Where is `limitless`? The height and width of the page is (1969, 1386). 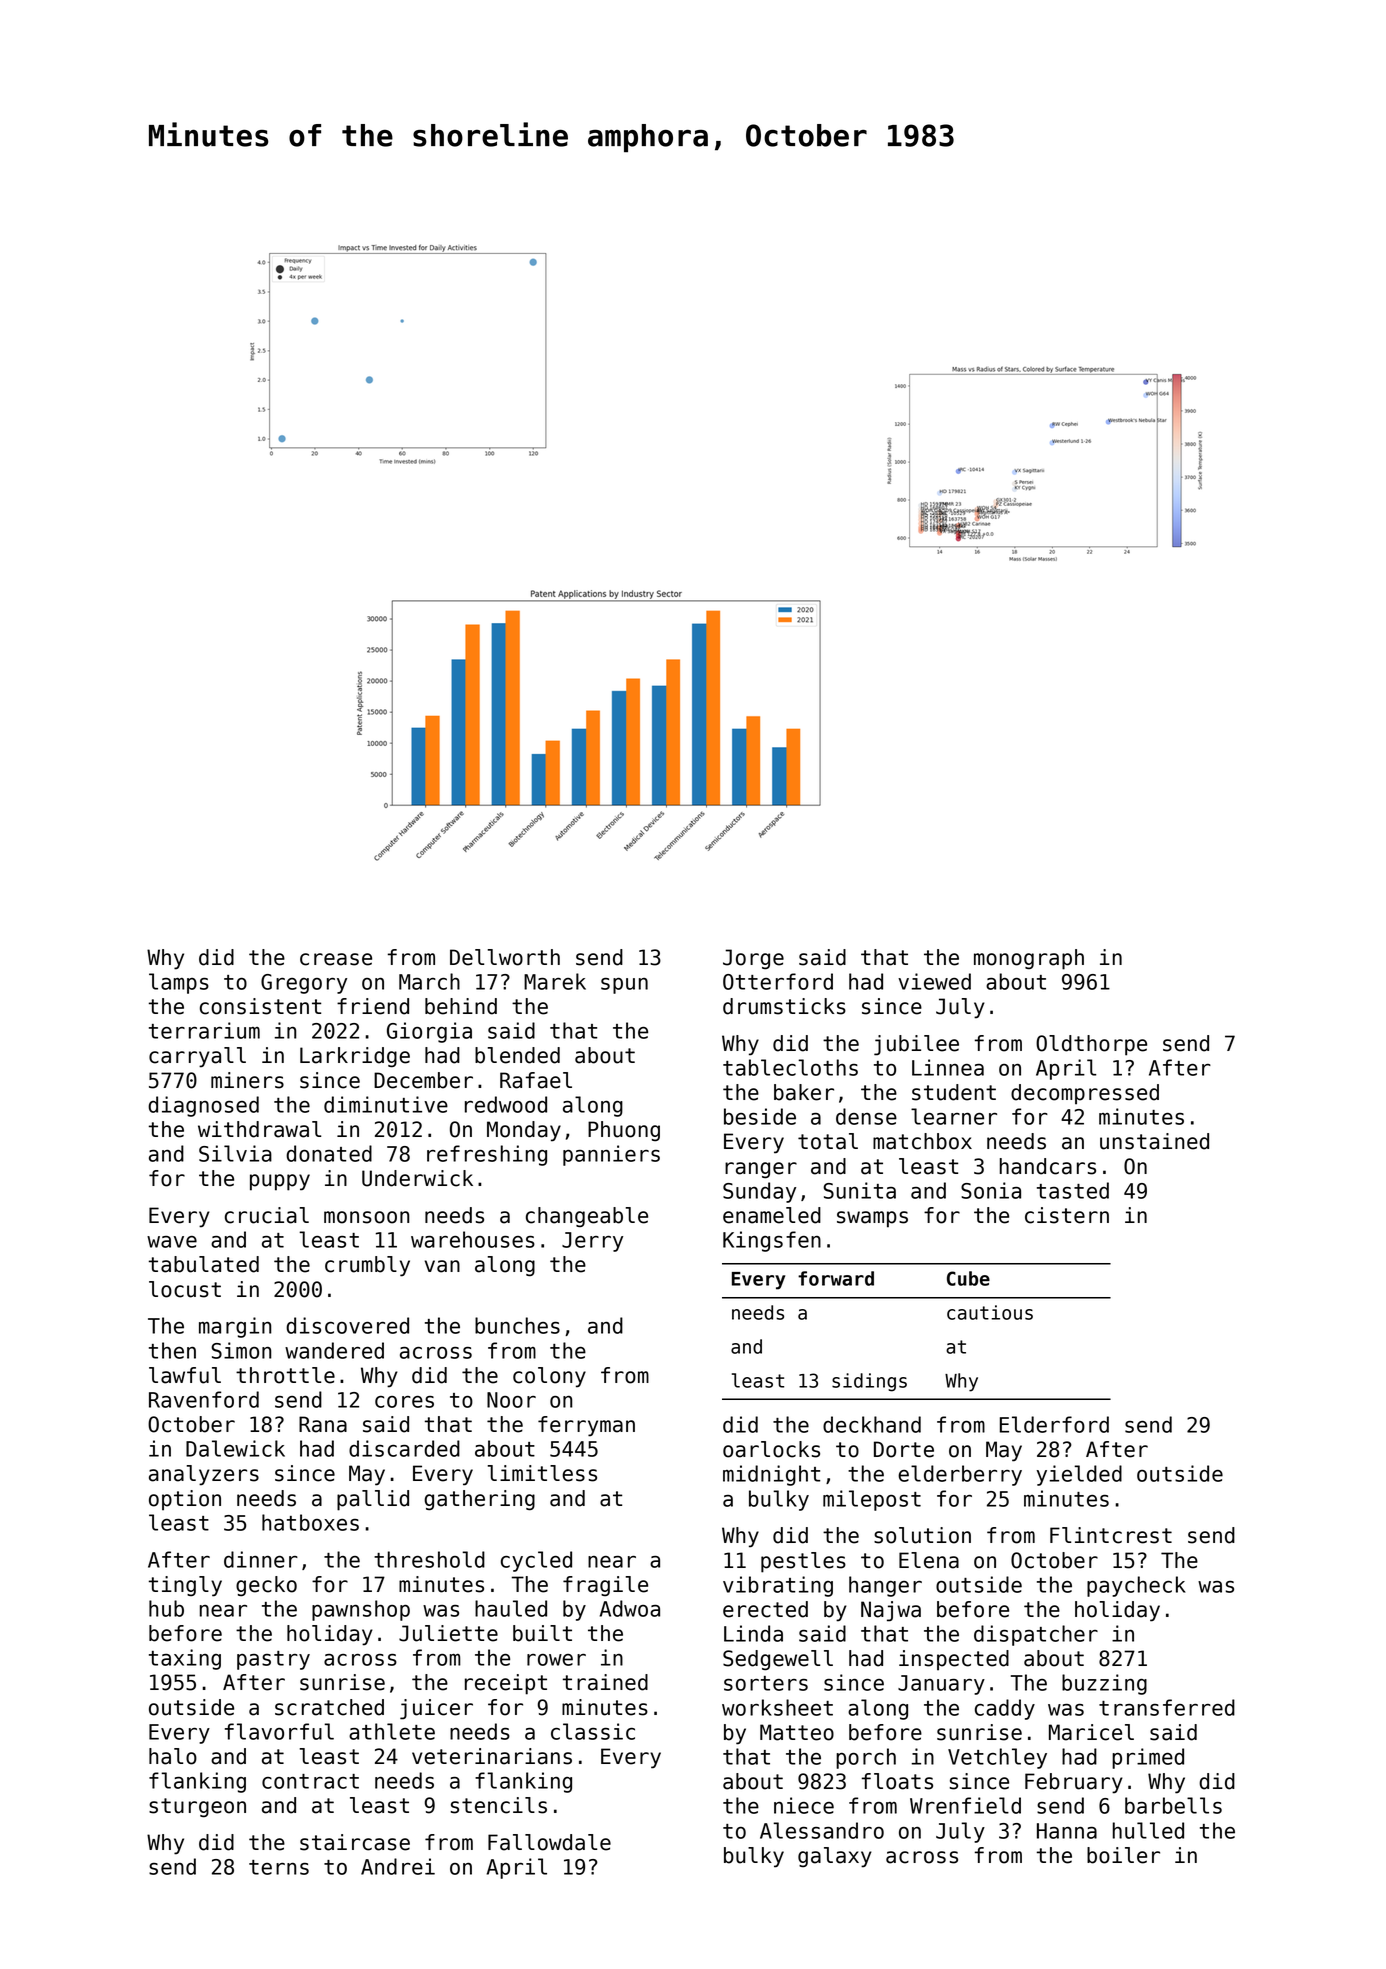
limitless is located at coordinates (542, 1473).
